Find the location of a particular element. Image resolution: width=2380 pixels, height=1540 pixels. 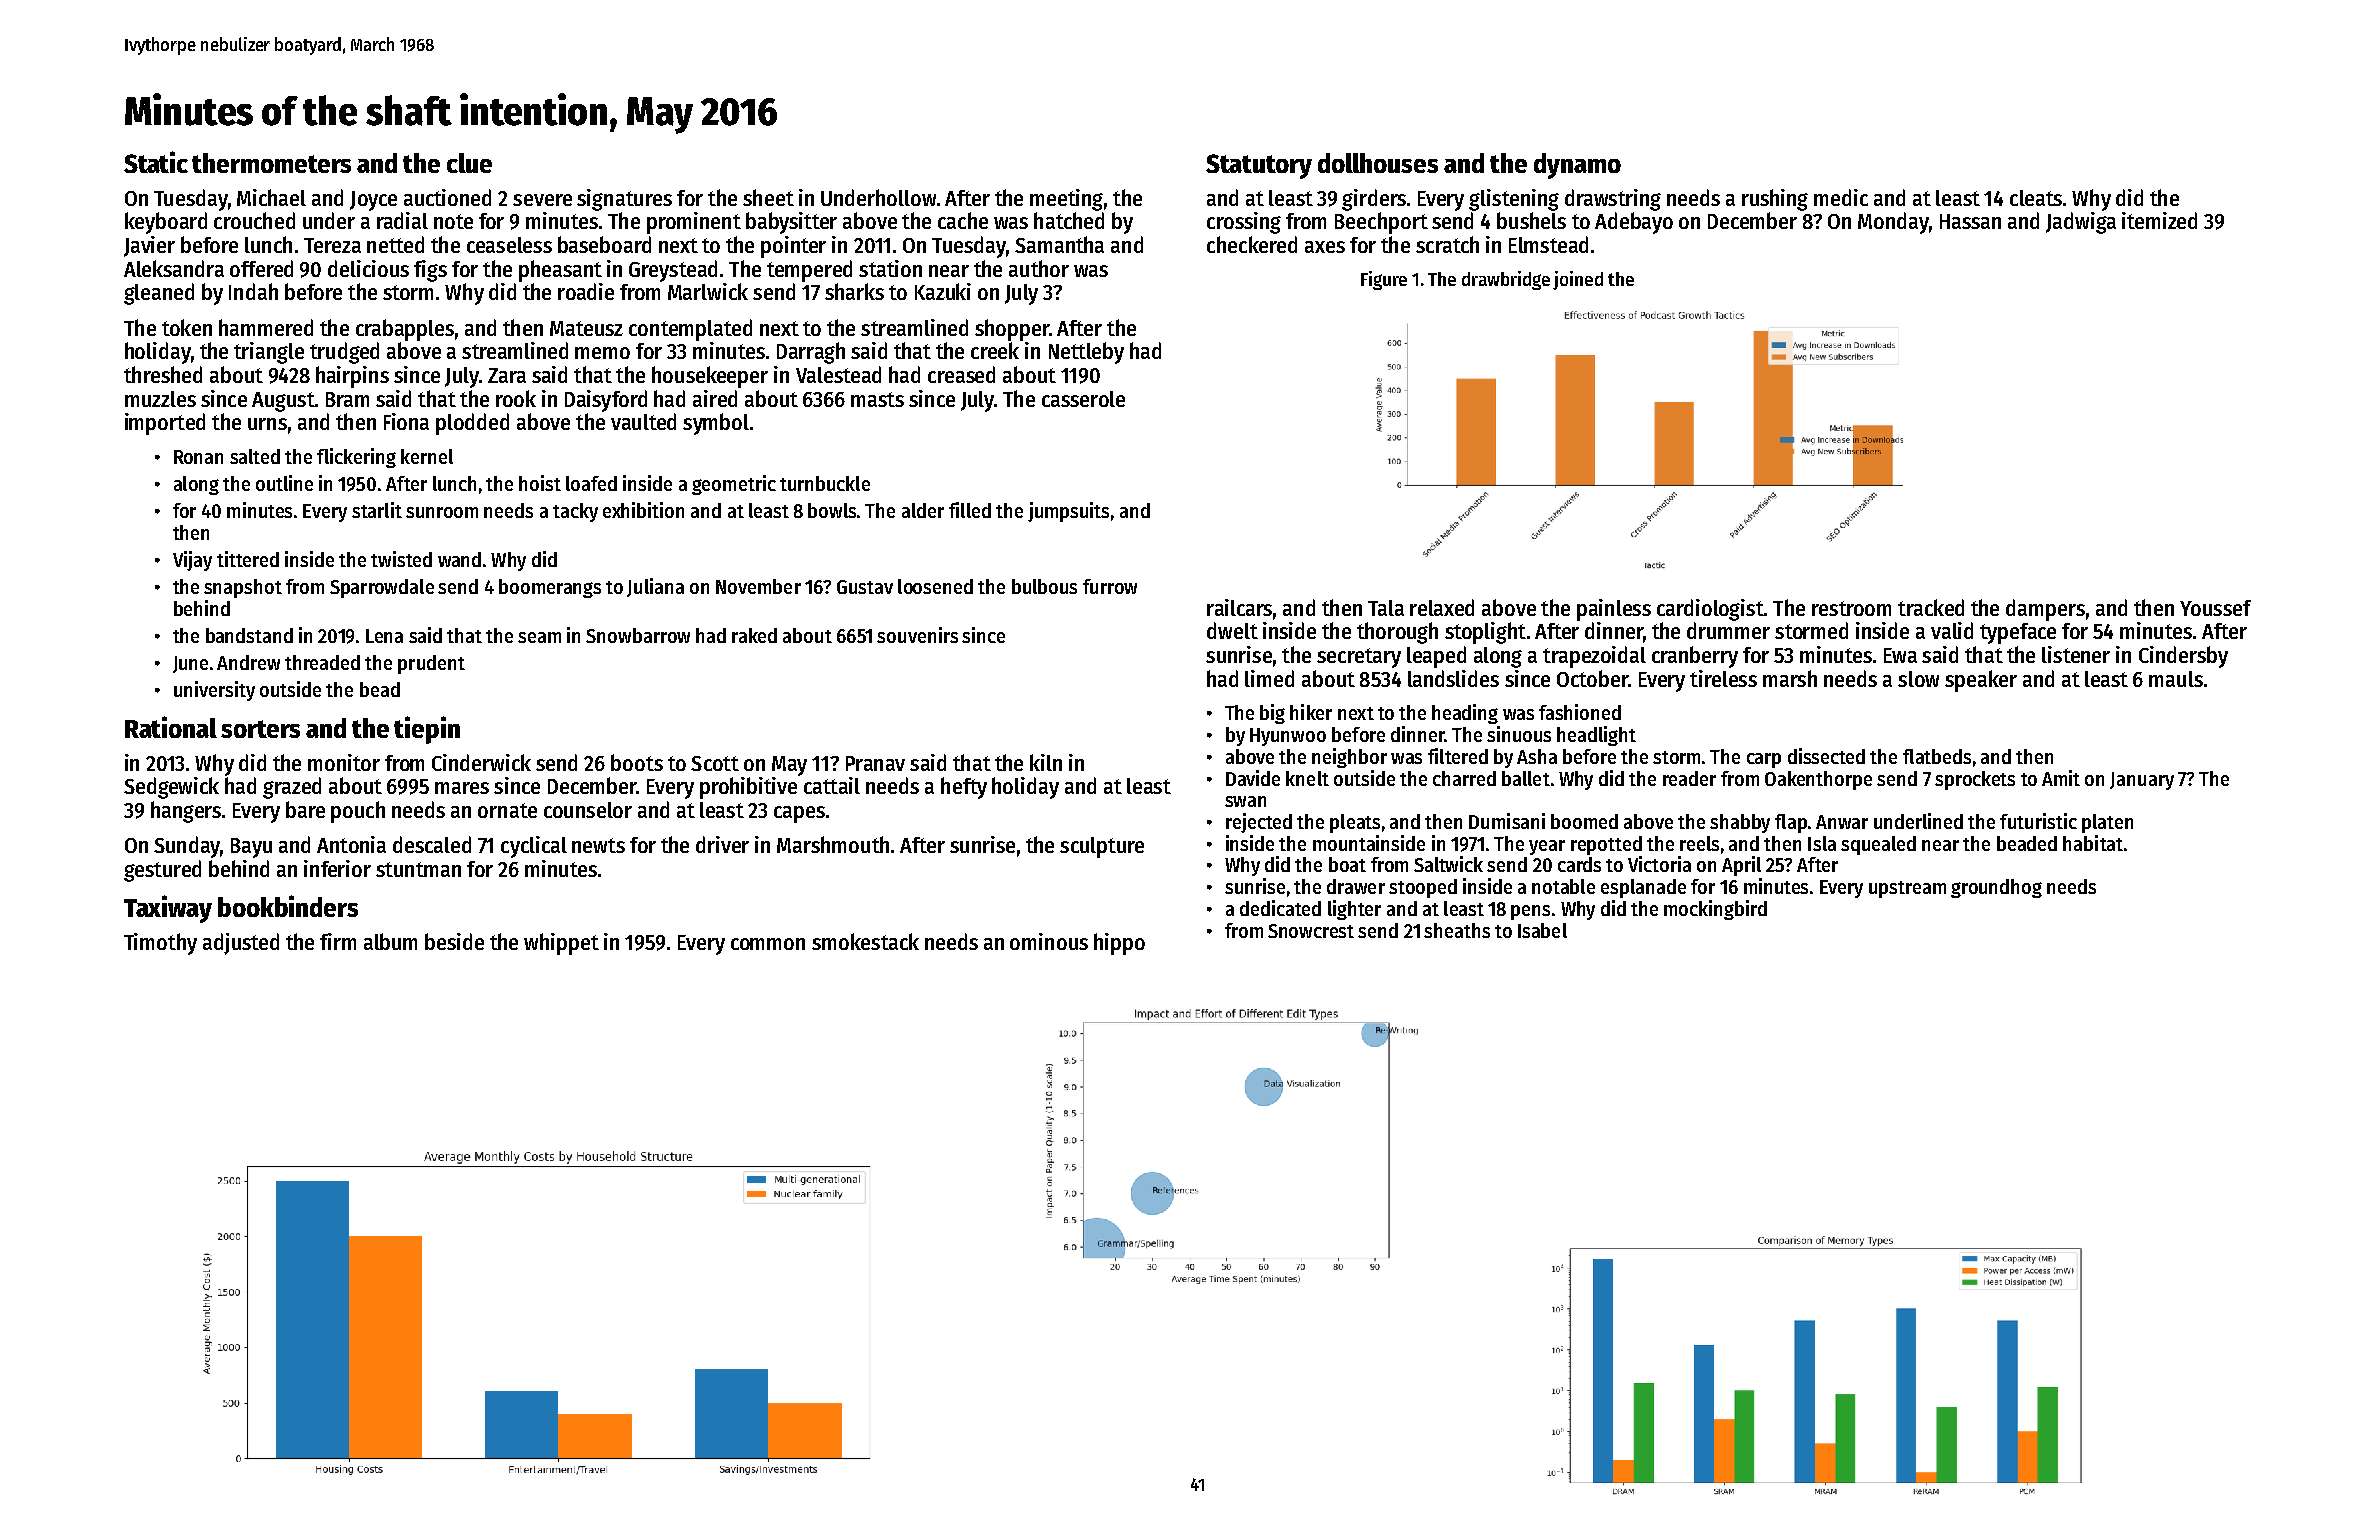

Statutory is located at coordinates (1259, 166).
